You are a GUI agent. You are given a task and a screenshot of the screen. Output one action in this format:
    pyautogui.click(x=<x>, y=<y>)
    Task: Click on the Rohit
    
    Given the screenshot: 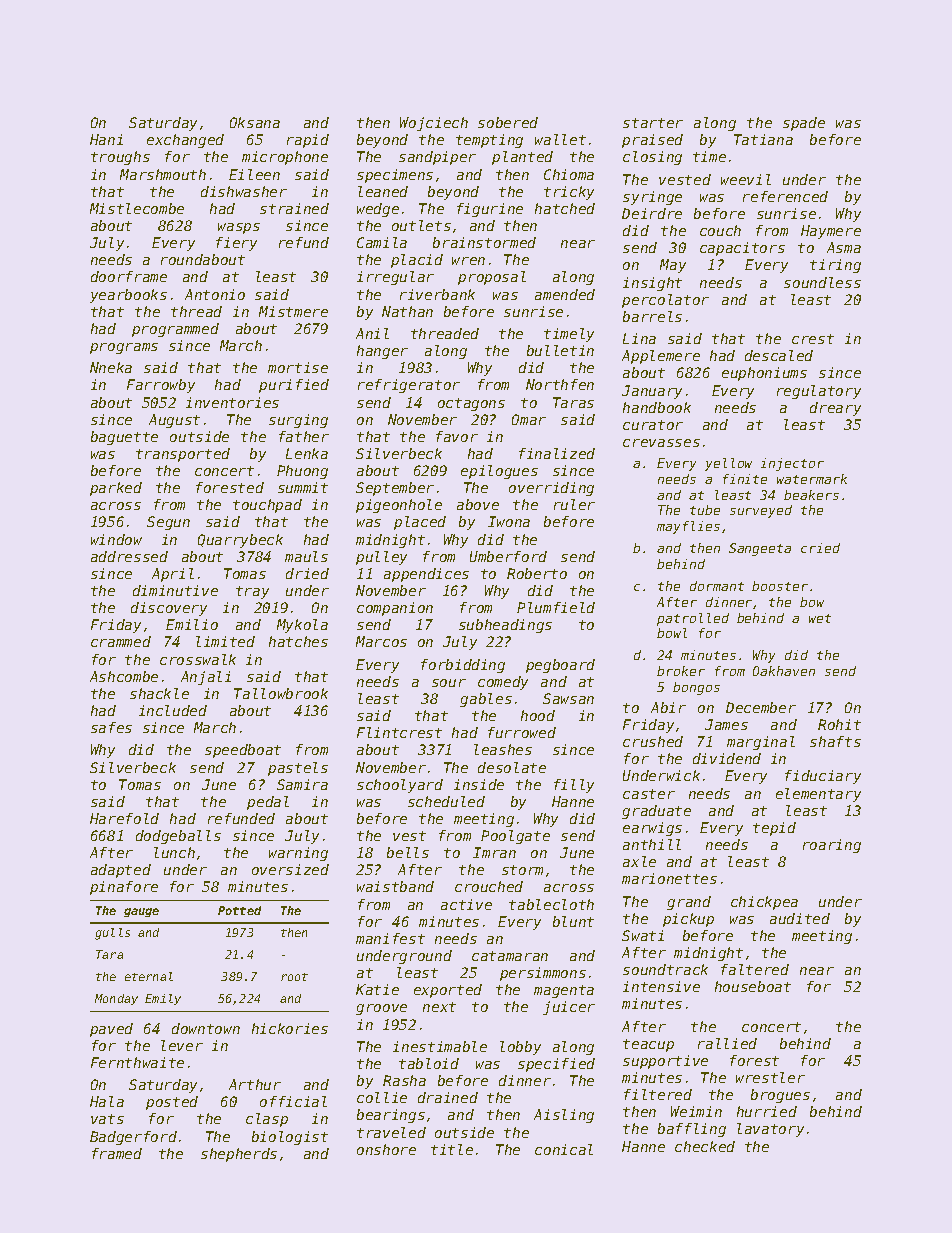 What is the action you would take?
    pyautogui.click(x=839, y=724)
